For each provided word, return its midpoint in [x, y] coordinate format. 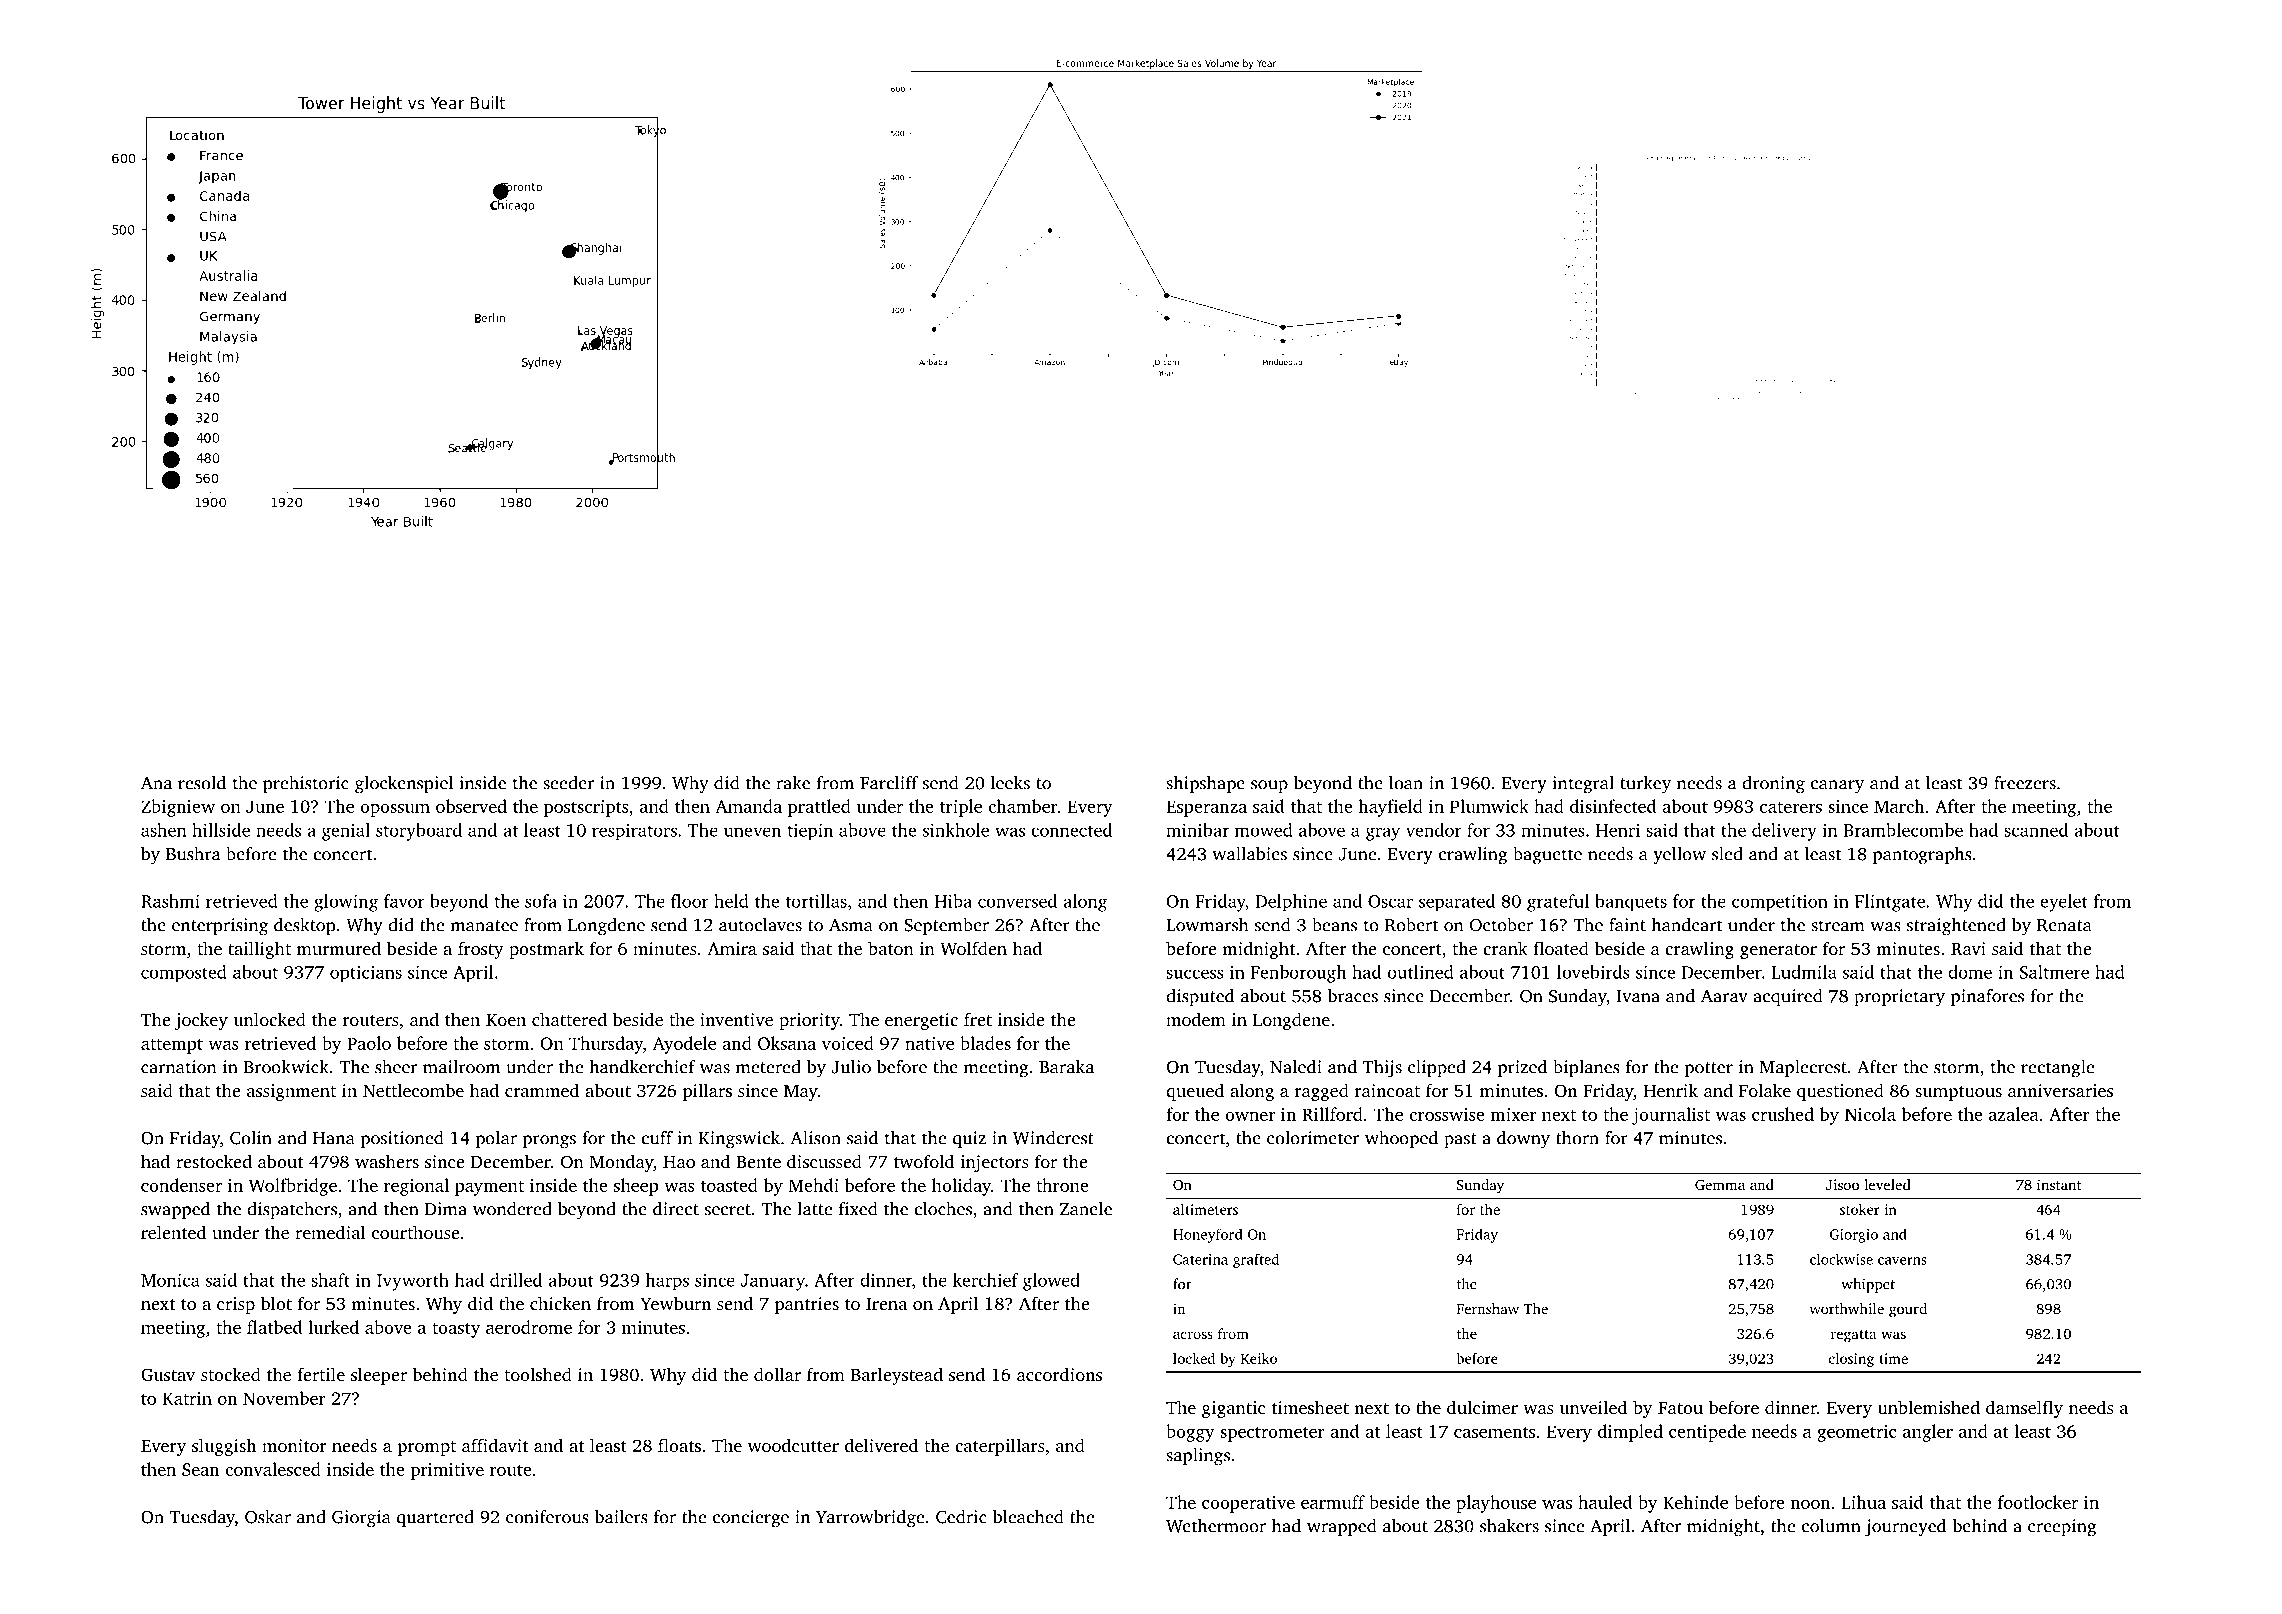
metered [768, 1067]
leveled [1887, 1184]
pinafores [1987, 997]
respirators [634, 832]
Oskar [268, 1517]
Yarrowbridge [870, 1519]
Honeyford [1208, 1236]
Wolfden [973, 948]
